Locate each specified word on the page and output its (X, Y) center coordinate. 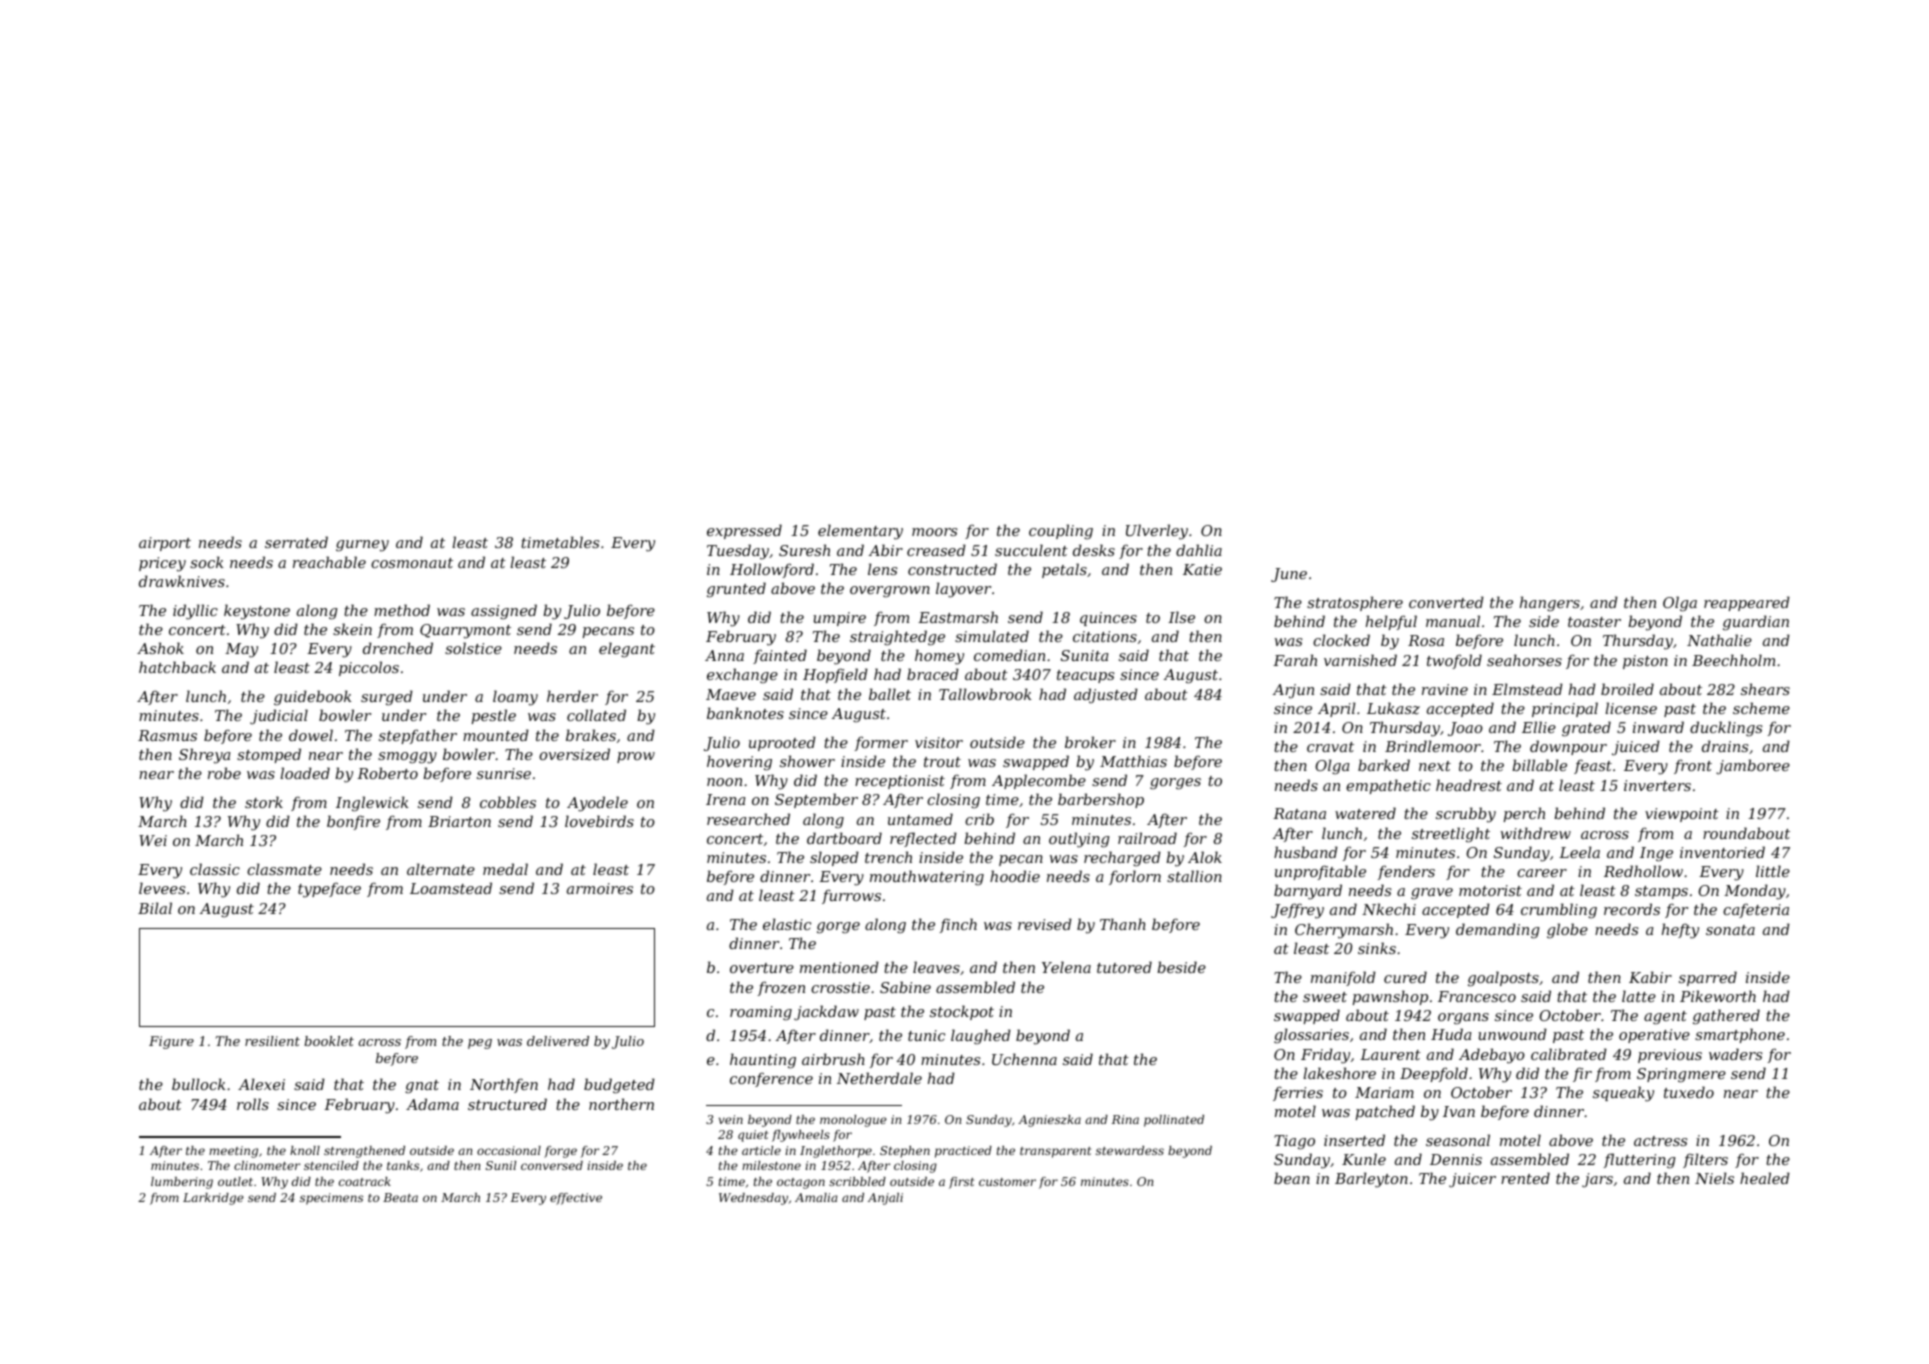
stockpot (962, 1012)
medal (505, 869)
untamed (920, 819)
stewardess (1130, 1150)
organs (1463, 1019)
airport (165, 544)
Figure (171, 1042)
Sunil (501, 1165)
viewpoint (1682, 815)
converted (1446, 602)
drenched (398, 648)
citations (1105, 636)
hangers (1550, 604)
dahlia (1199, 550)
